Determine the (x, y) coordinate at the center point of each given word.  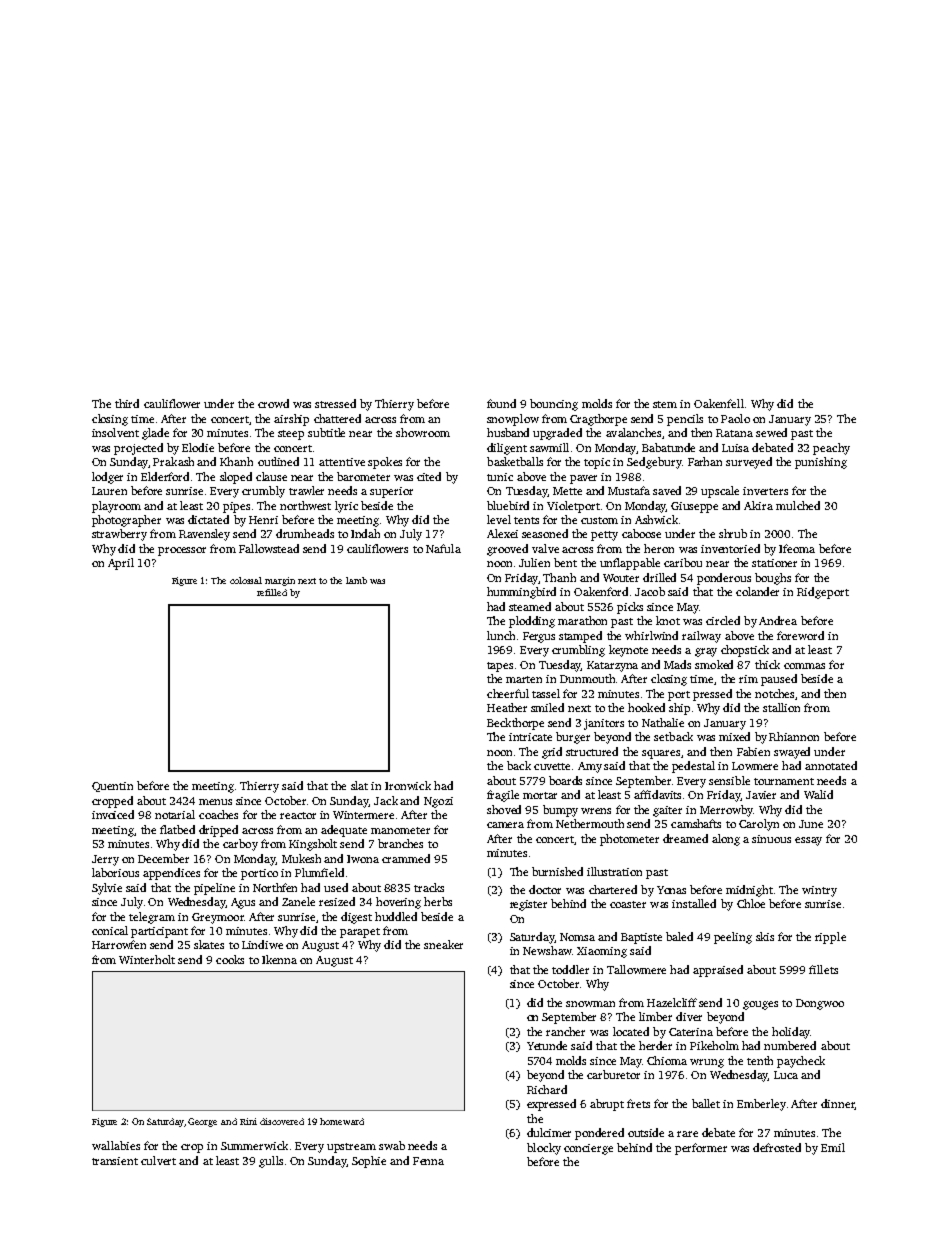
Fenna (428, 1161)
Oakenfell (719, 403)
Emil (833, 1147)
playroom (116, 507)
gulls (271, 1162)
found (501, 403)
